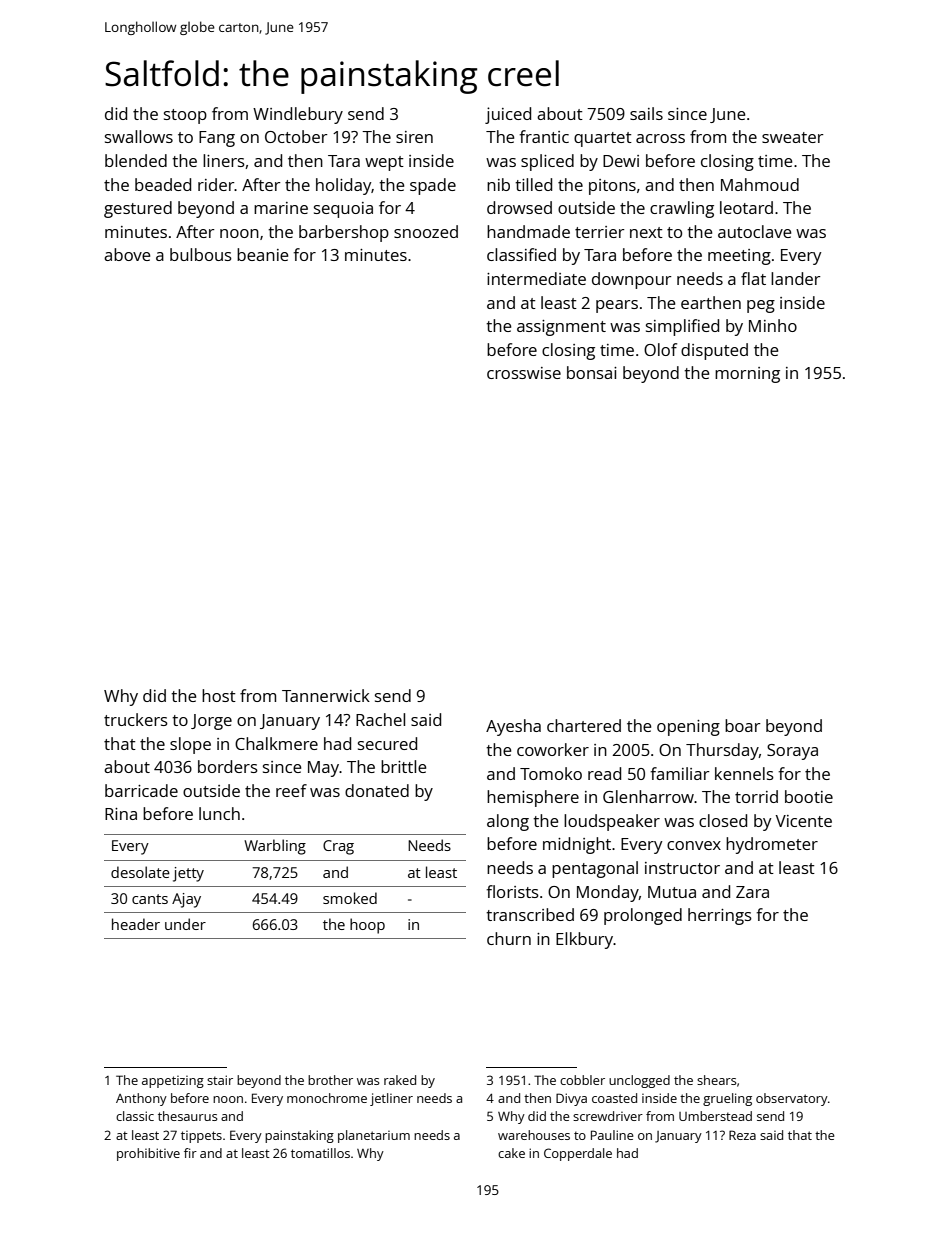 Image resolution: width=952 pixels, height=1233 pixels. Describe the element at coordinates (185, 924) in the image. I see `under` at that location.
